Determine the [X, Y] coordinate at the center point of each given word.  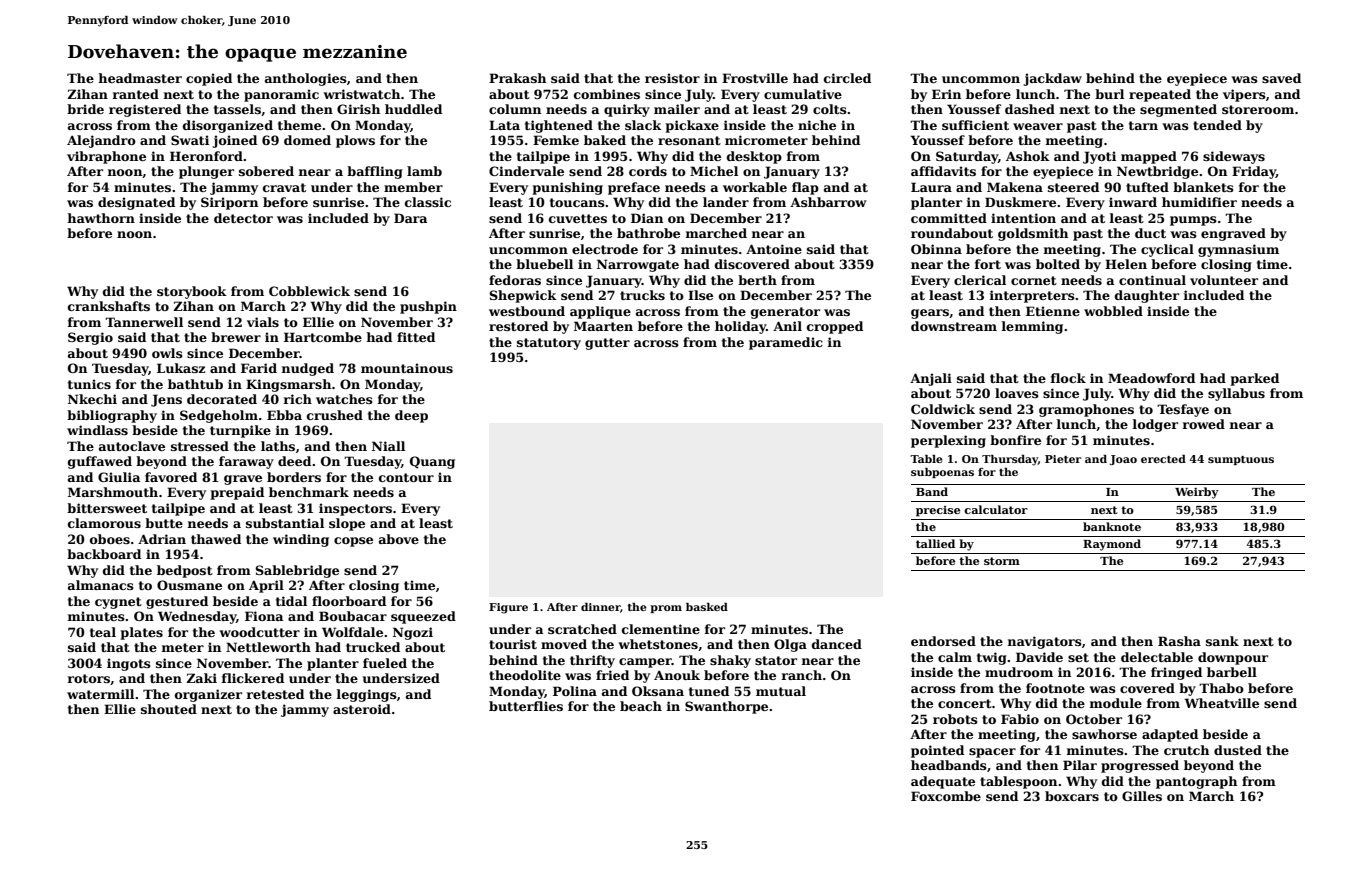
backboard [104, 554]
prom [666, 609]
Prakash [517, 78]
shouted [169, 709]
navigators [1045, 642]
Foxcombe [946, 796]
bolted [1058, 264]
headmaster [140, 78]
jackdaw [1052, 79]
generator [785, 313]
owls [167, 353]
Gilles [1142, 796]
